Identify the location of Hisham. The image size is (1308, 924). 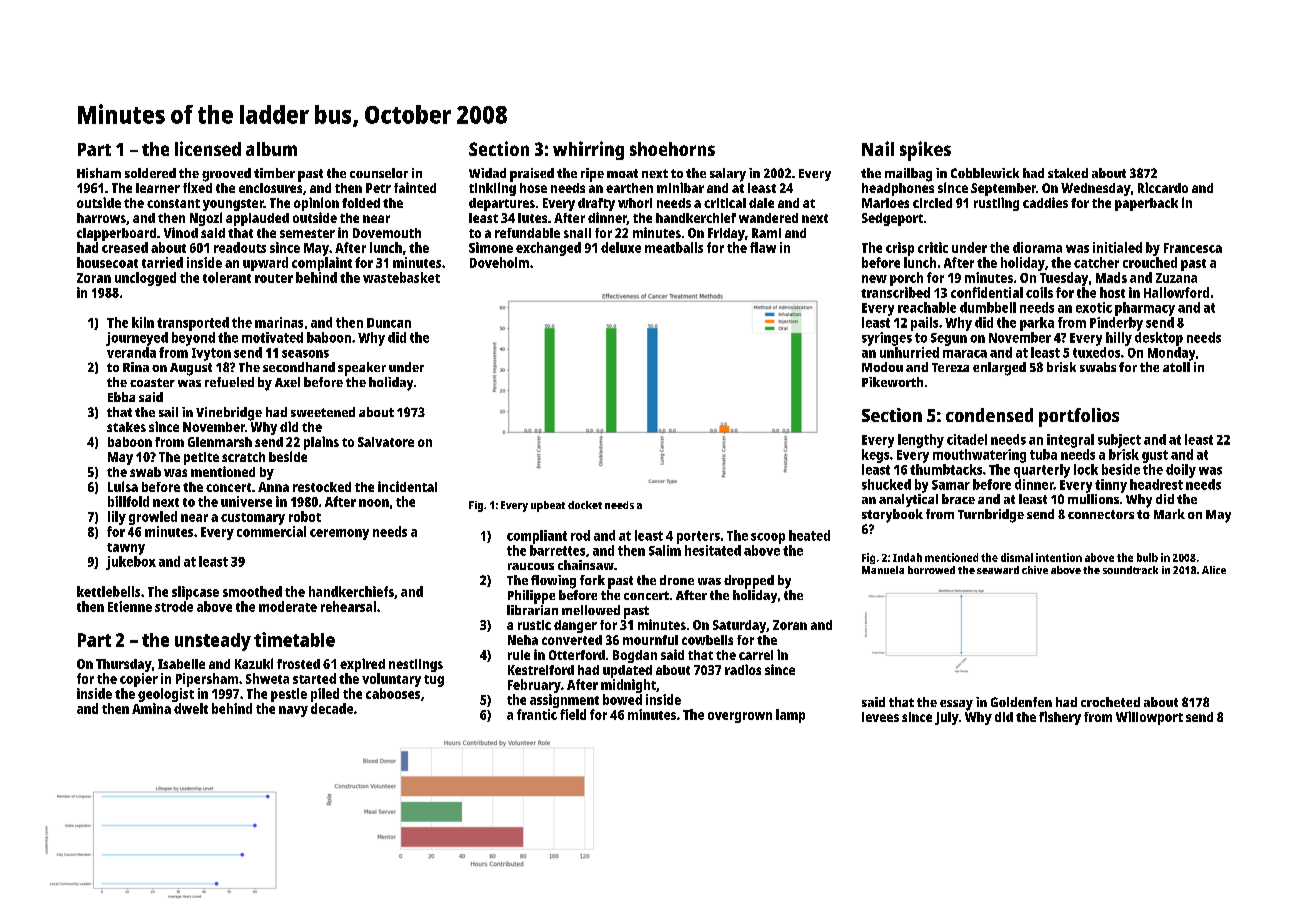
(99, 173).
